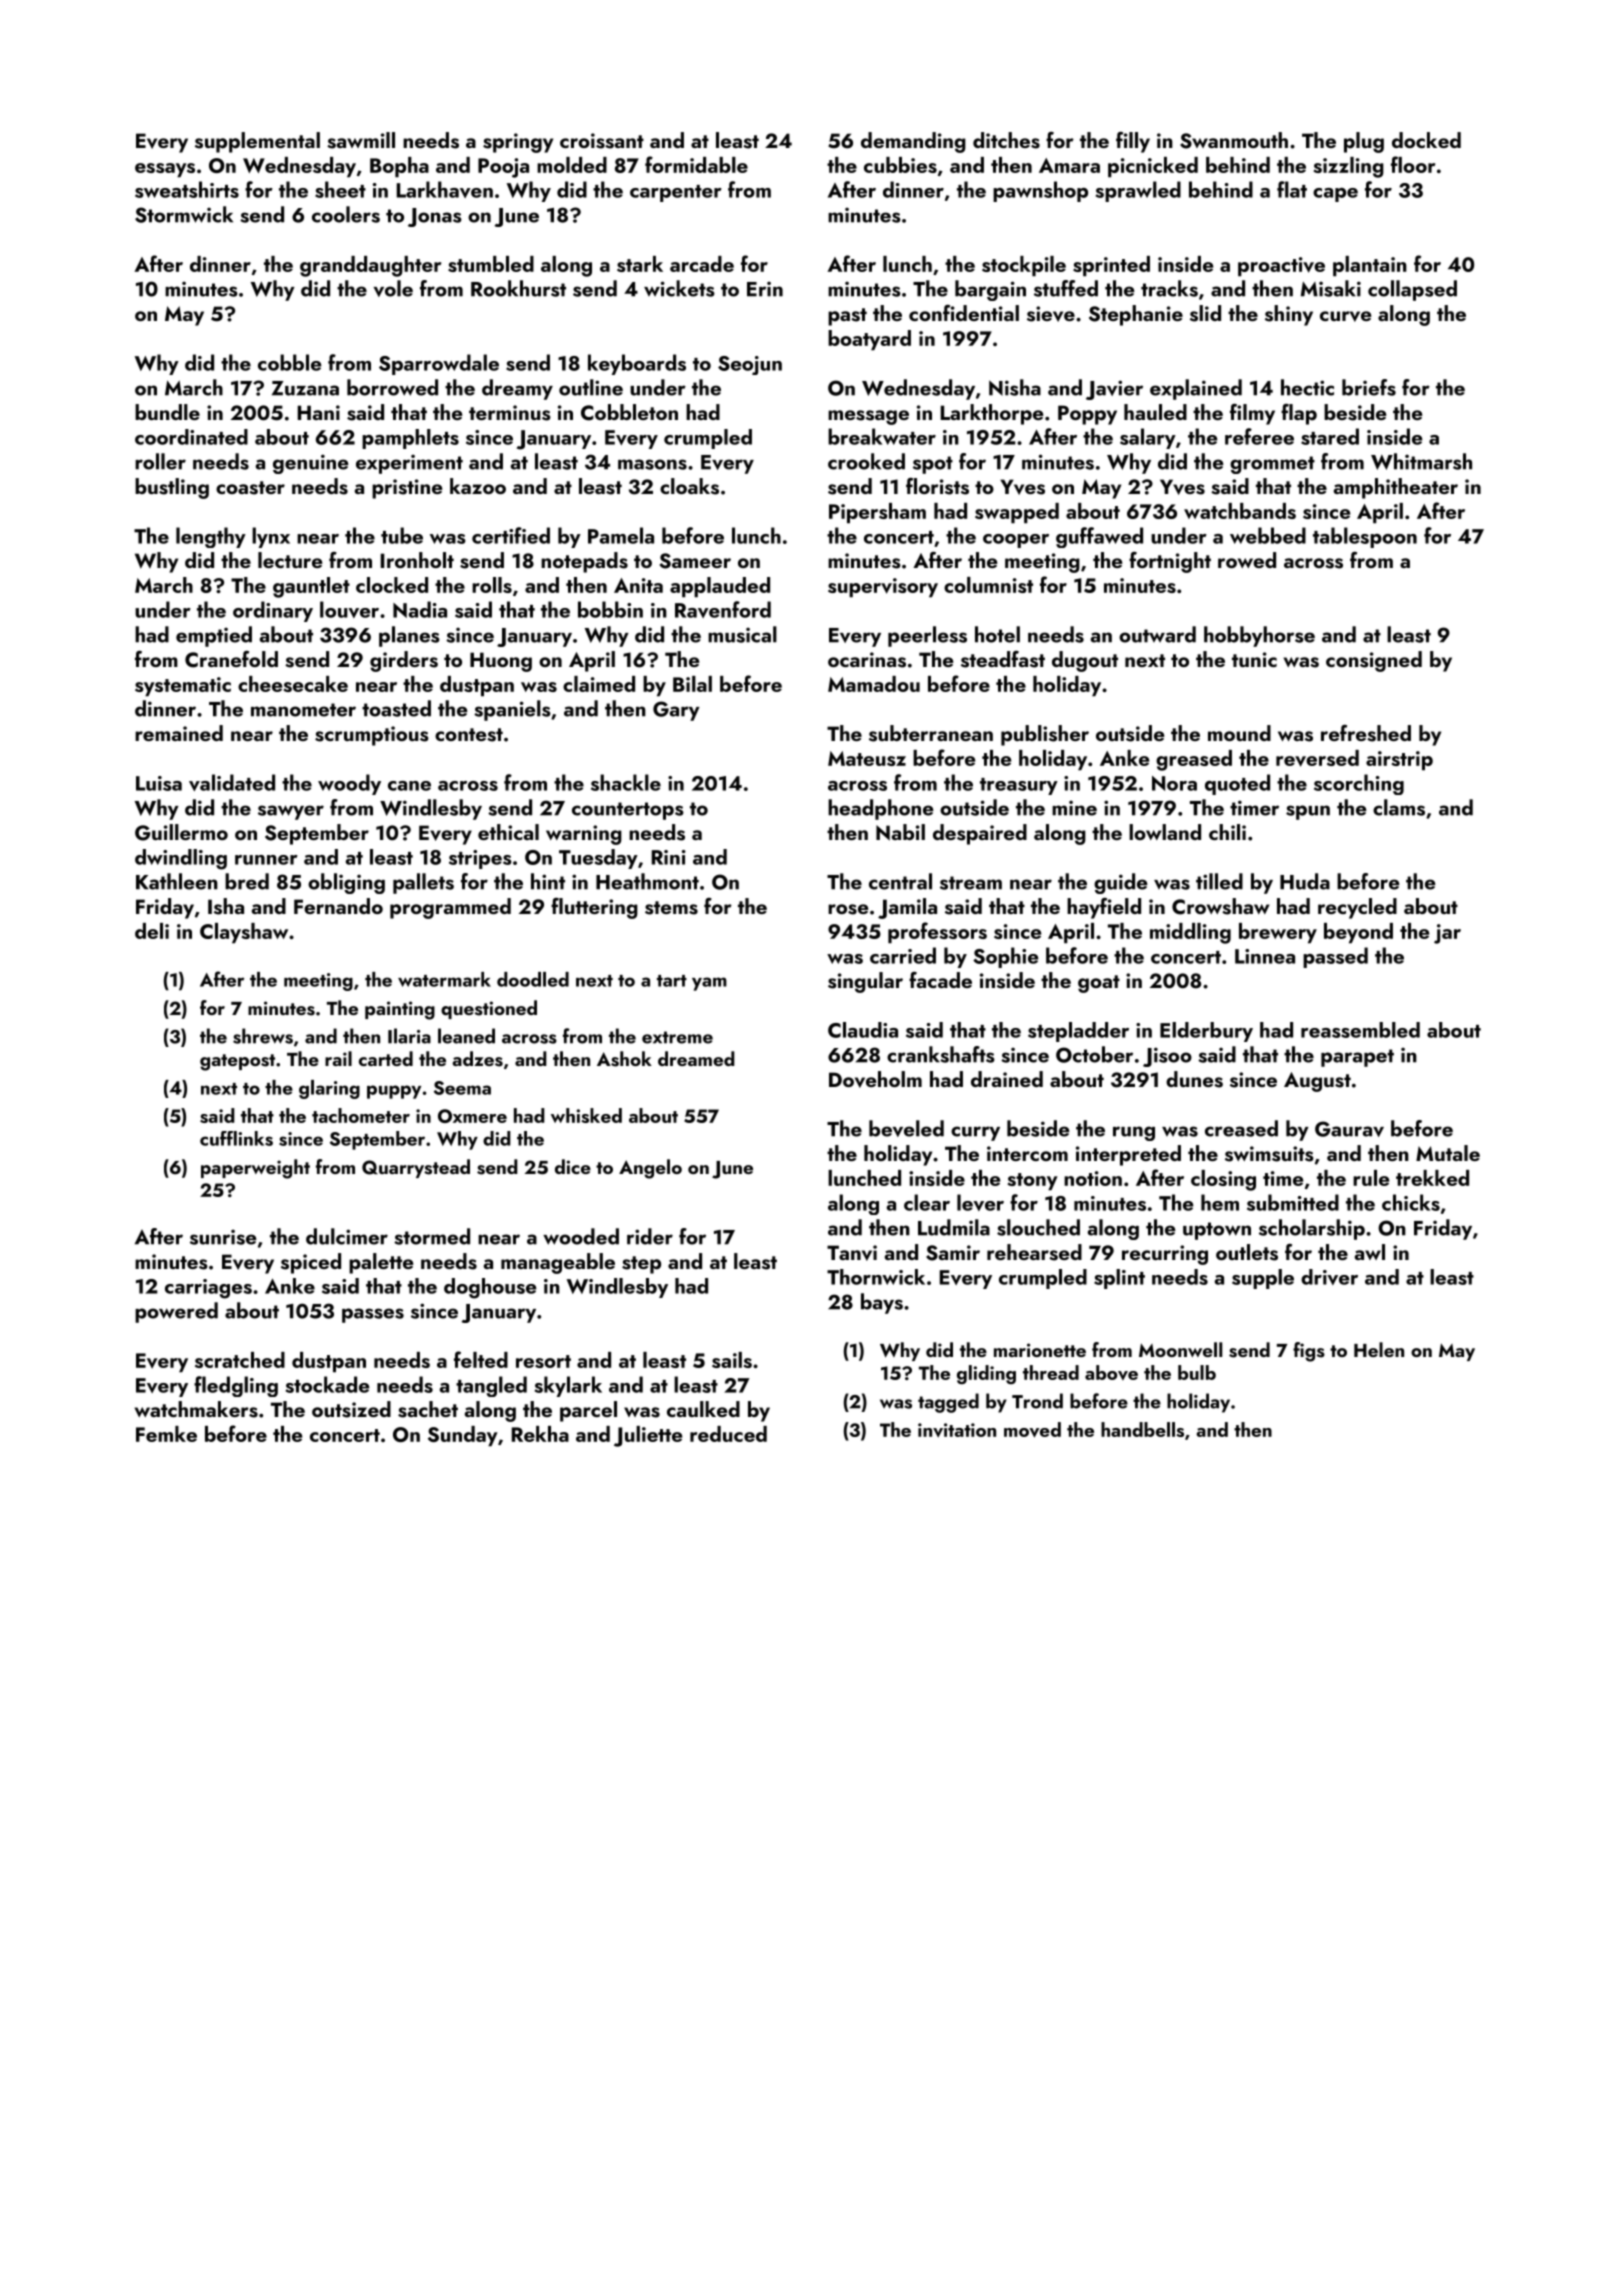 The height and width of the screenshot is (2292, 1620). What do you see at coordinates (491, 264) in the screenshot?
I see `stumbled` at bounding box center [491, 264].
